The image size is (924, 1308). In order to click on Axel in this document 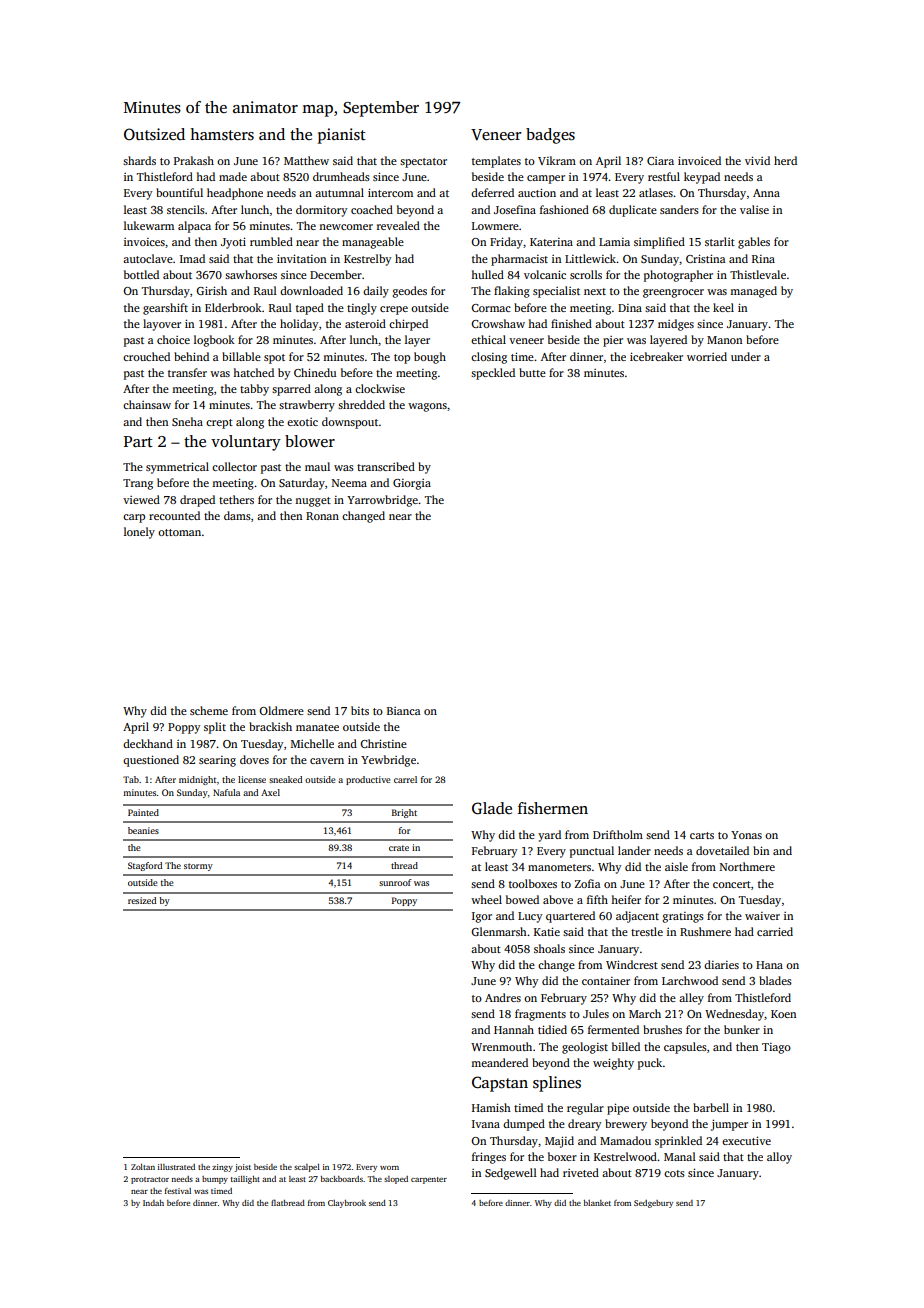, I will do `click(270, 792)`.
